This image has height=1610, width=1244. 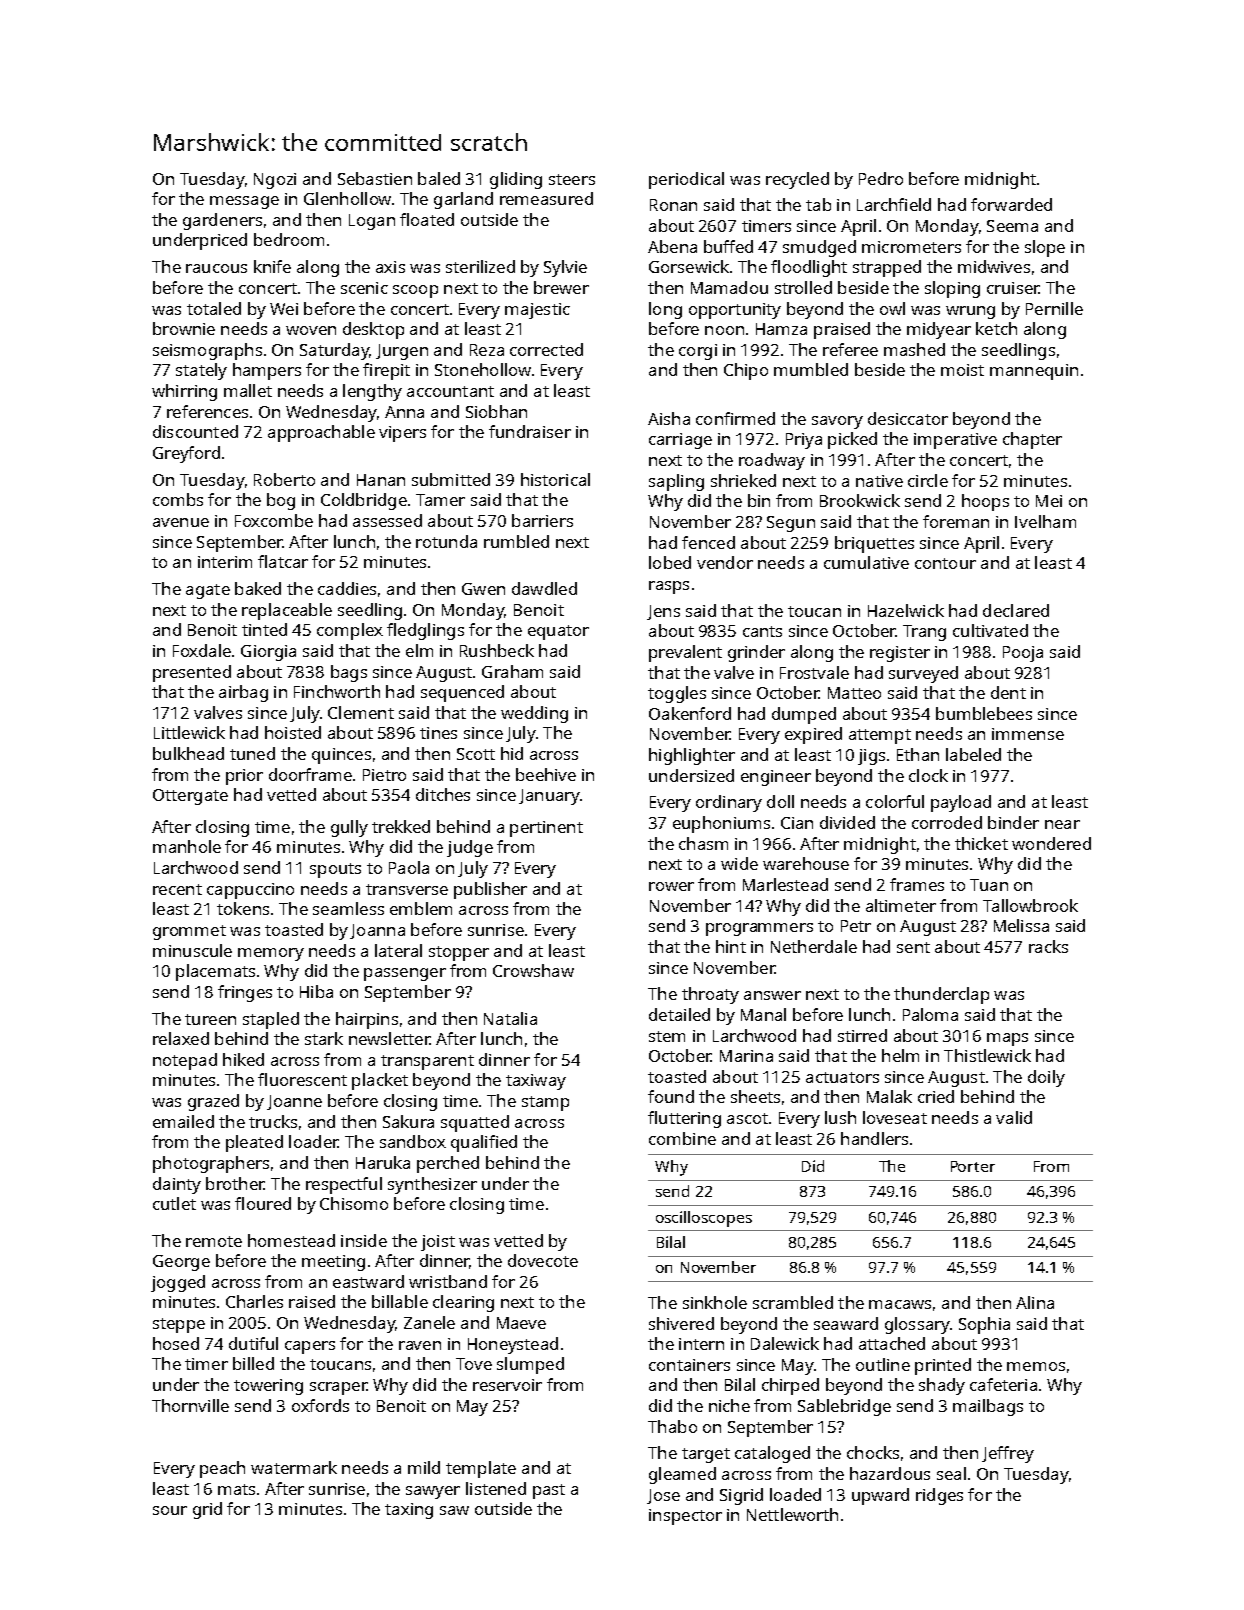 I want to click on fluorescent, so click(x=302, y=1079).
